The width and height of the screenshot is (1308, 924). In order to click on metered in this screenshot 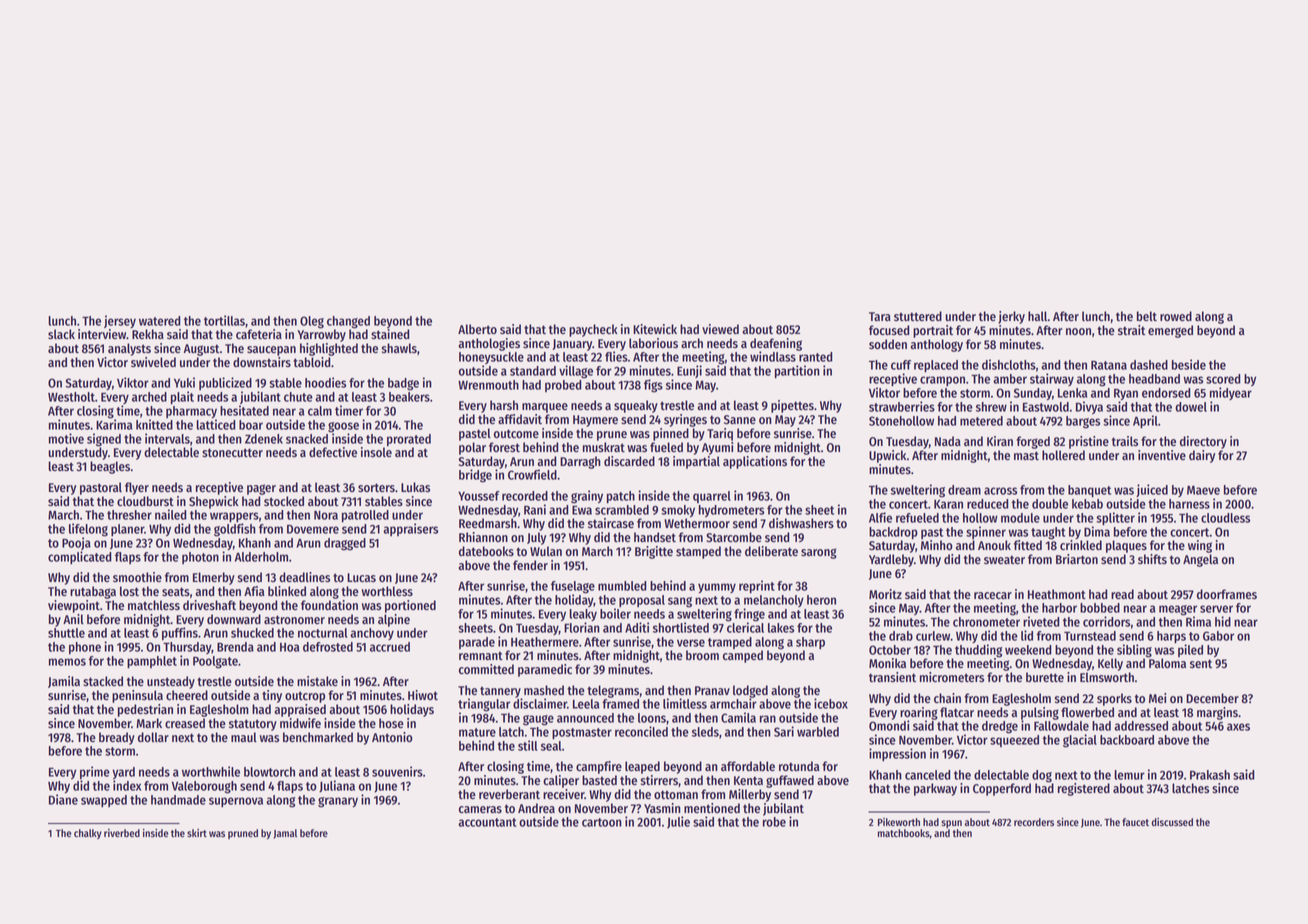, I will do `click(981, 421)`.
